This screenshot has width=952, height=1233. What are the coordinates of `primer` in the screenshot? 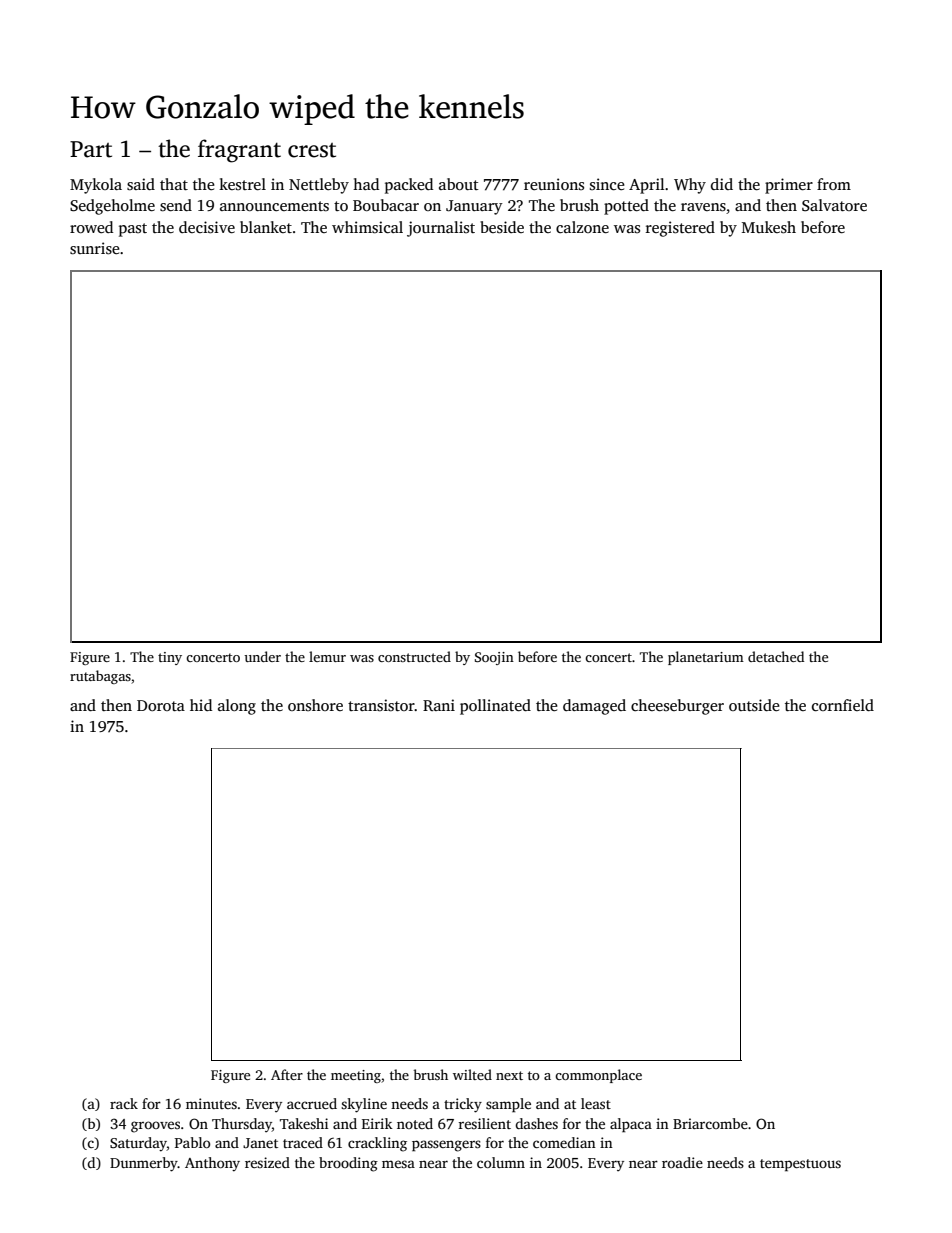 It's located at (789, 186).
